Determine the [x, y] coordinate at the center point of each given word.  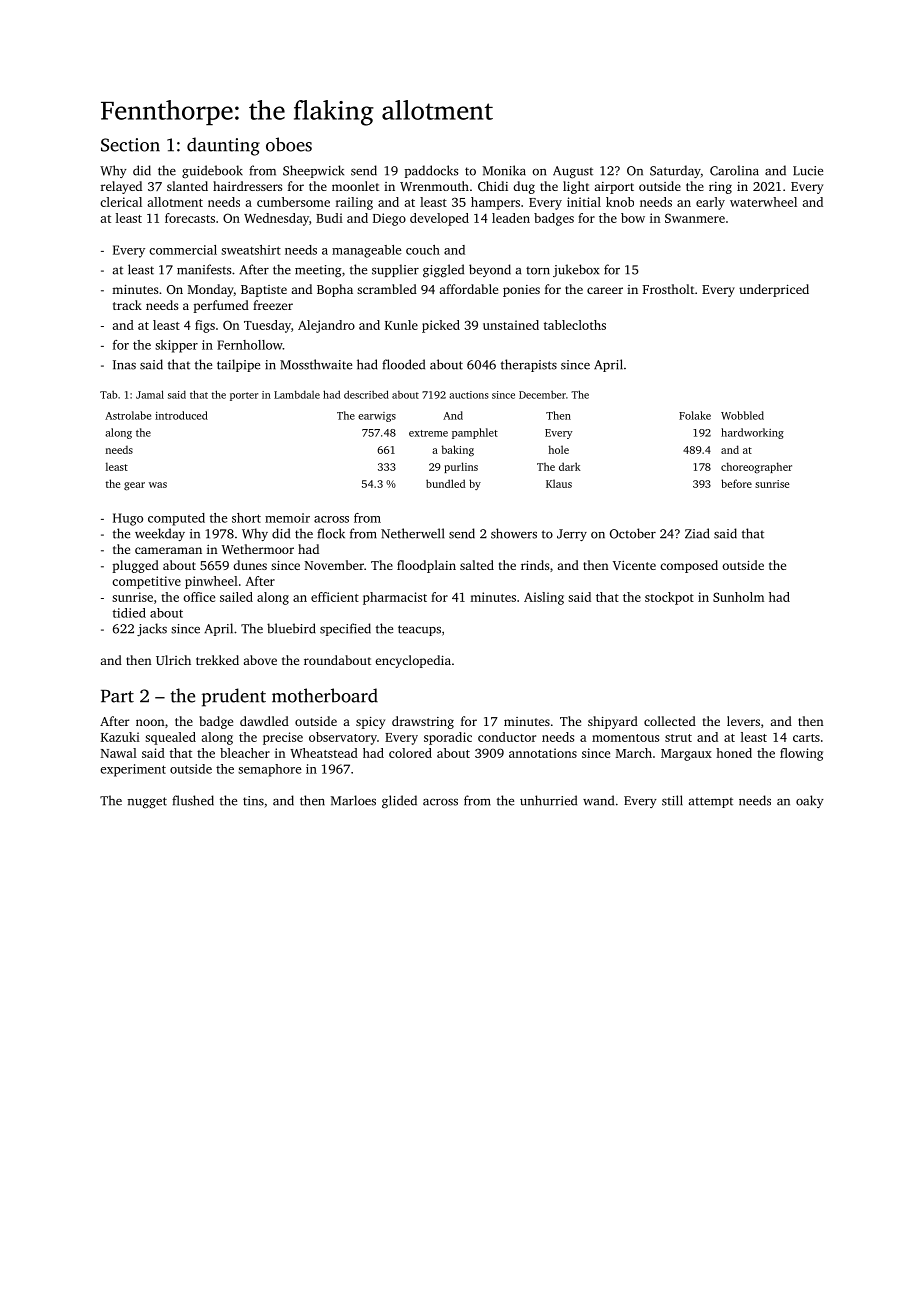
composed [689, 566]
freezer [273, 305]
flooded [403, 364]
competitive [146, 582]
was [158, 485]
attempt [711, 802]
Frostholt [668, 289]
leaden [511, 218]
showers [514, 533]
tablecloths [575, 325]
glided [399, 802]
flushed [193, 800]
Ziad [697, 533]
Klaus [559, 483]
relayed [121, 187]
